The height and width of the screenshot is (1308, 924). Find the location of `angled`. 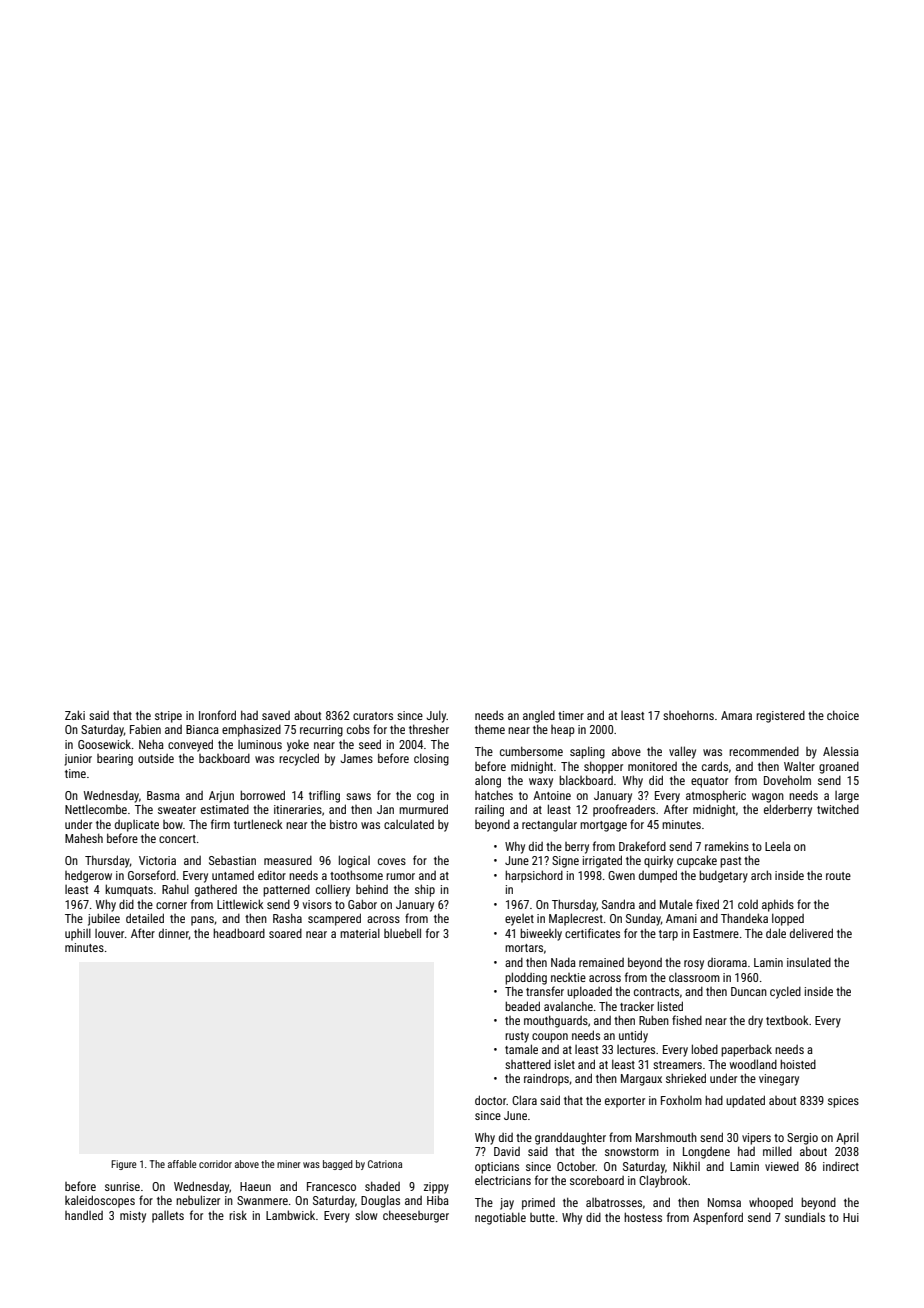

angled is located at coordinates (539, 716).
